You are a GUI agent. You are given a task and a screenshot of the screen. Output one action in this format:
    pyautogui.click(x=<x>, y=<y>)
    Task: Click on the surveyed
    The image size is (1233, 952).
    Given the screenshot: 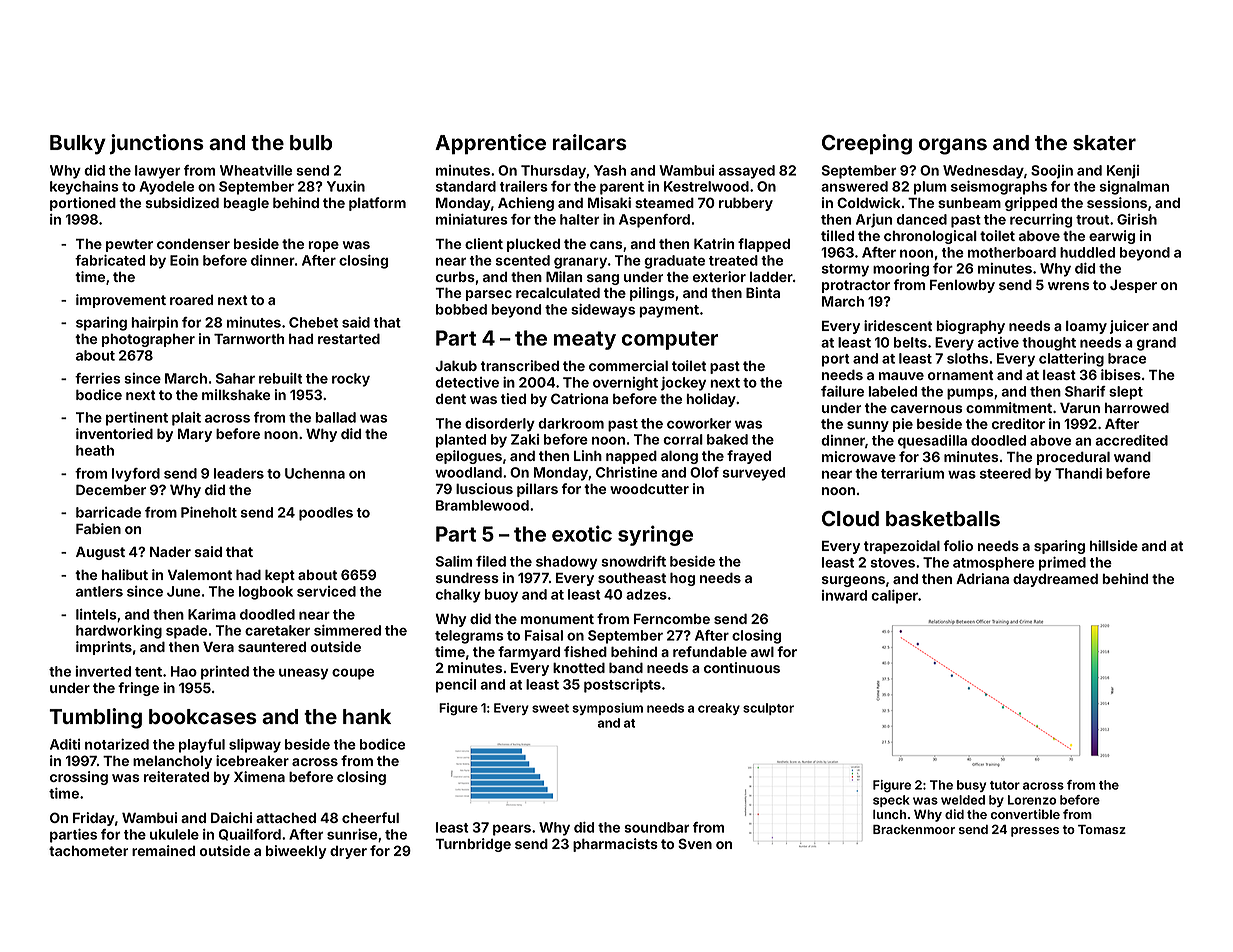 What is the action you would take?
    pyautogui.click(x=754, y=474)
